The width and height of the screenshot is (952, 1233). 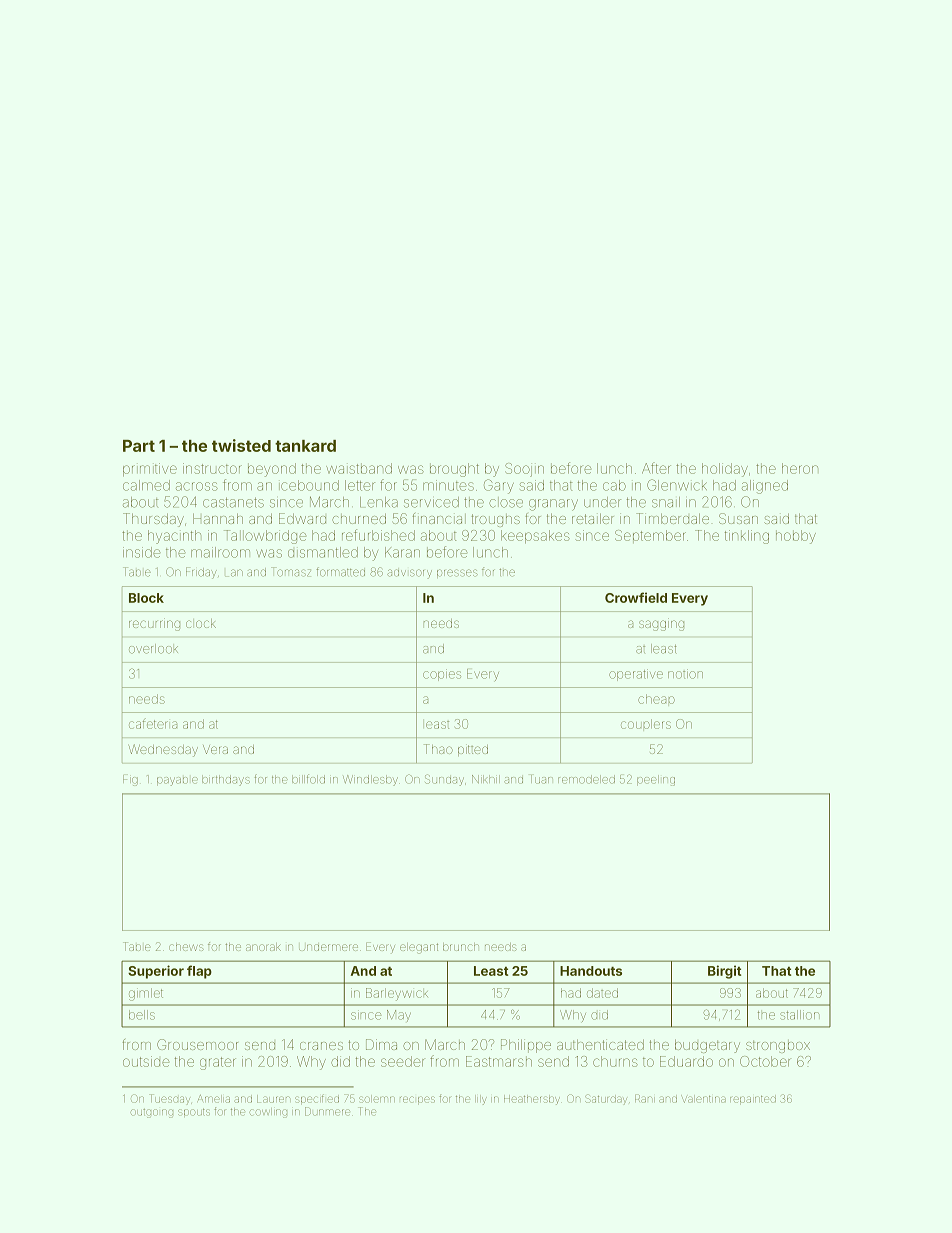 What do you see at coordinates (263, 947) in the screenshot?
I see `anorak` at bounding box center [263, 947].
